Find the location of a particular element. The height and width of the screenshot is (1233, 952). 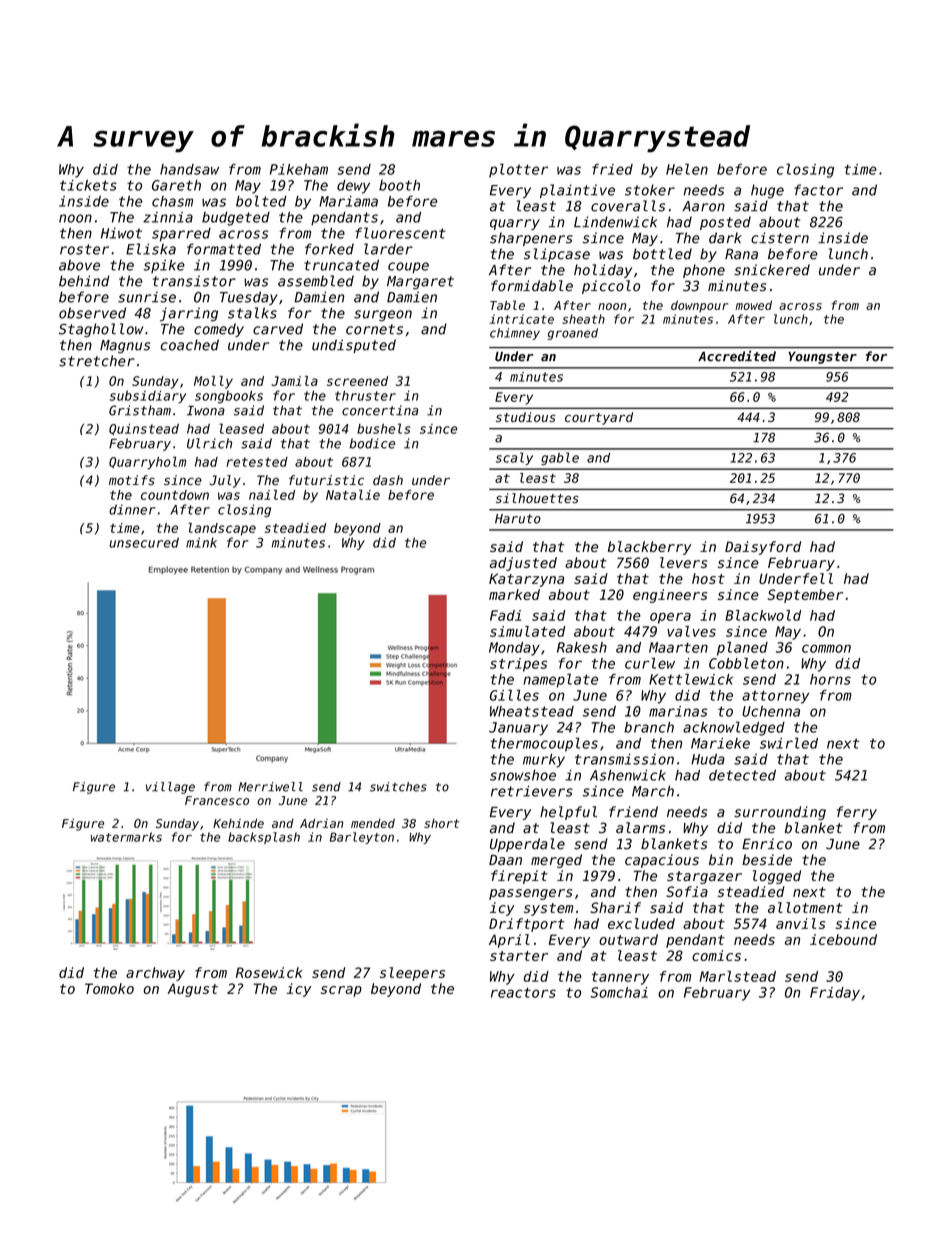

watermarks is located at coordinates (126, 837).
